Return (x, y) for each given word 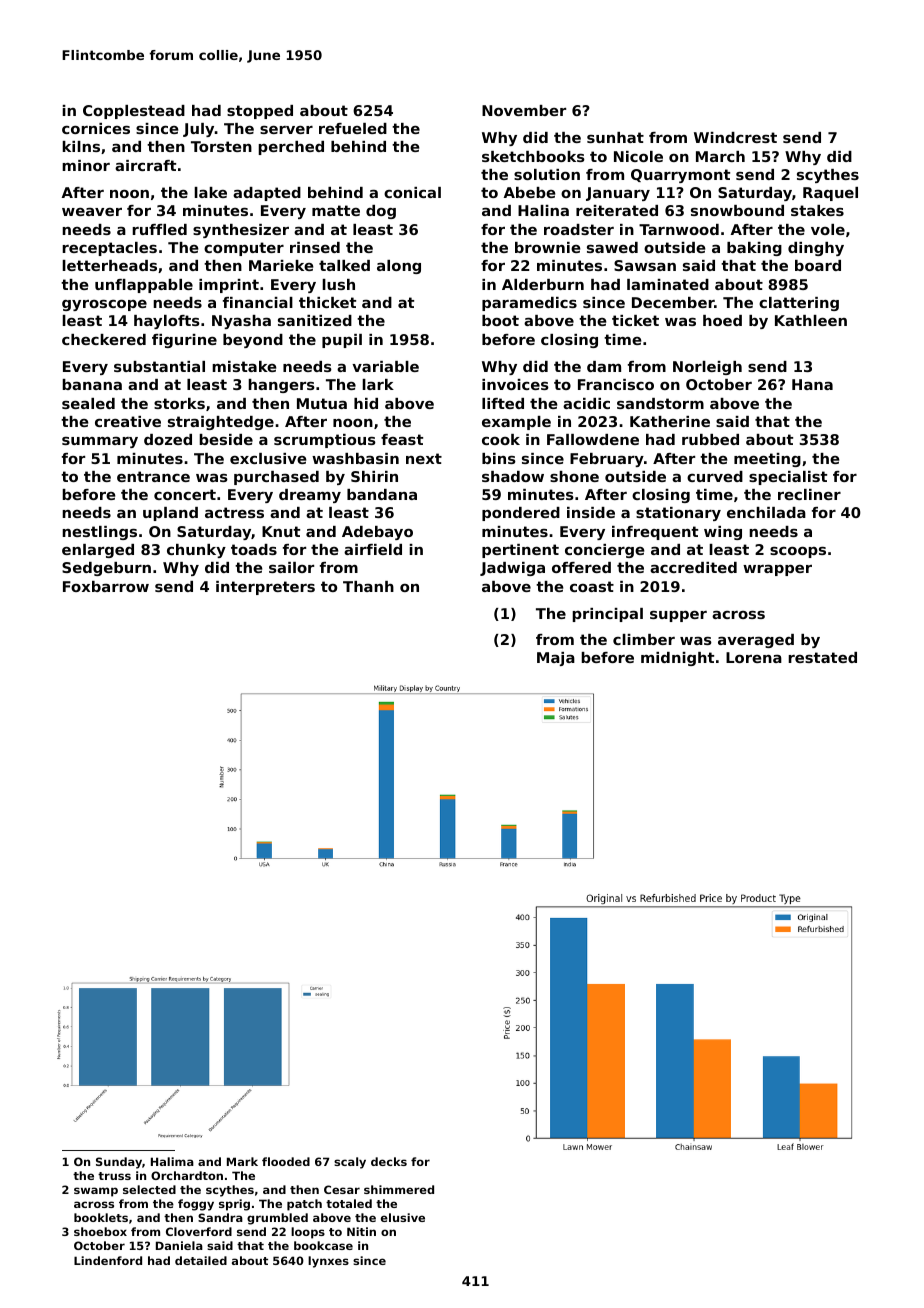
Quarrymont (680, 176)
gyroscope (104, 305)
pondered (521, 514)
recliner (809, 494)
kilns (81, 146)
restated (822, 657)
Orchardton (187, 1175)
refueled (353, 128)
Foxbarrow (106, 586)
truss (114, 1176)
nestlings (99, 533)
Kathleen (811, 320)
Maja (556, 659)
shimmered (399, 1189)
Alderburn (543, 284)
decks (389, 1161)
